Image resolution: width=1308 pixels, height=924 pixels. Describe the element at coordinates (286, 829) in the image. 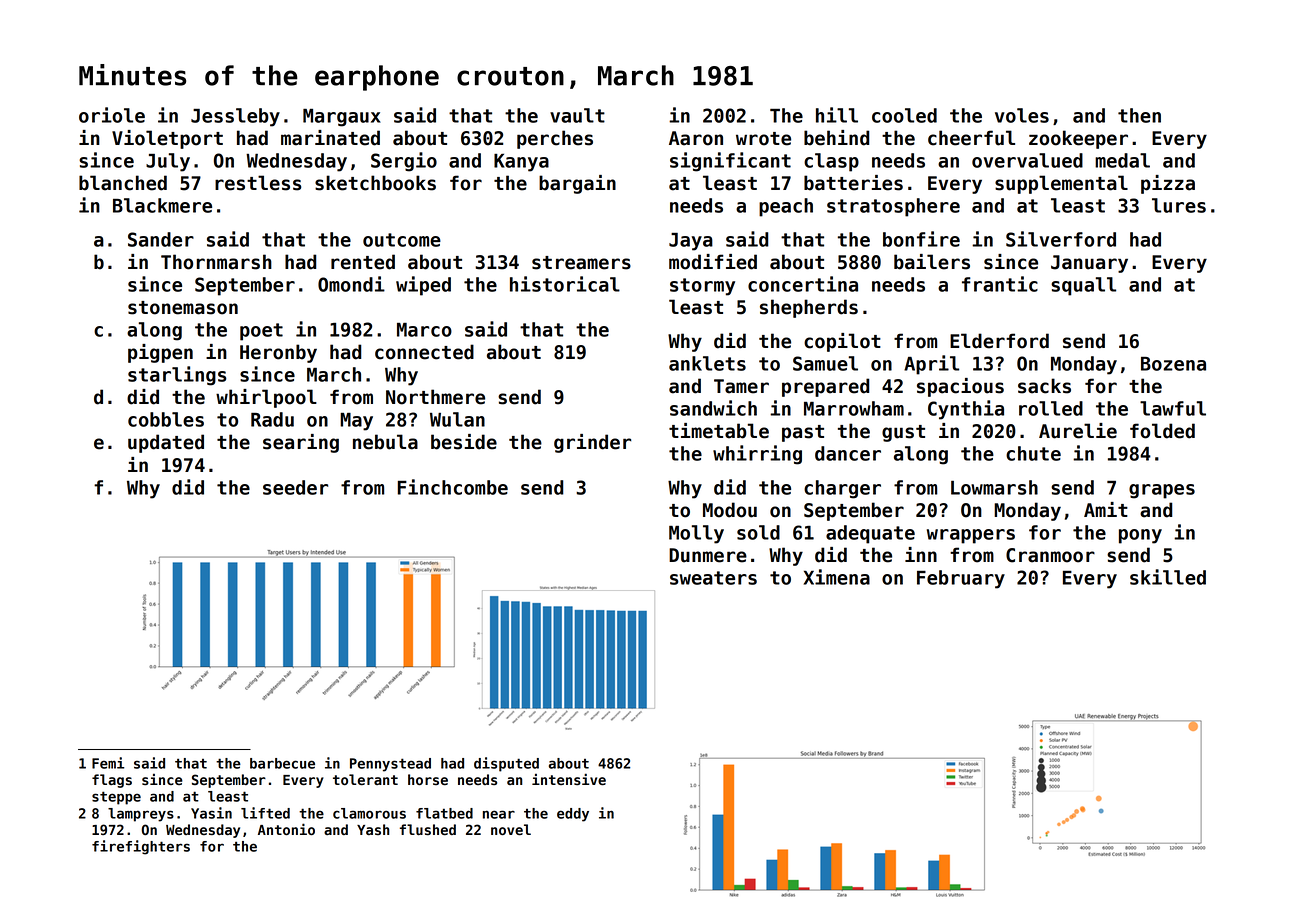

I see `Antonio` at that location.
